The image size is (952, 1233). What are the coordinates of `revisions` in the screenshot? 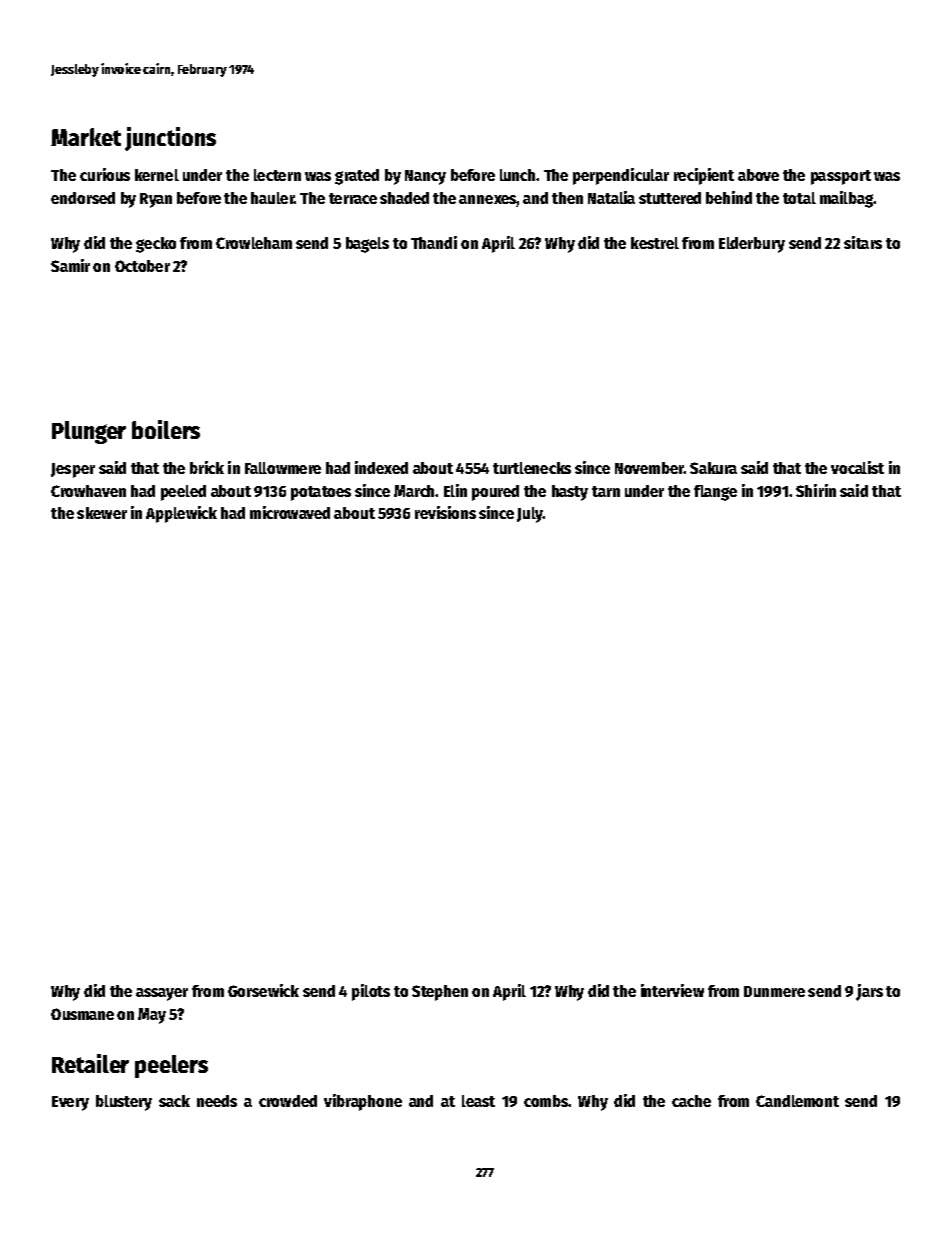 It's located at (445, 512).
